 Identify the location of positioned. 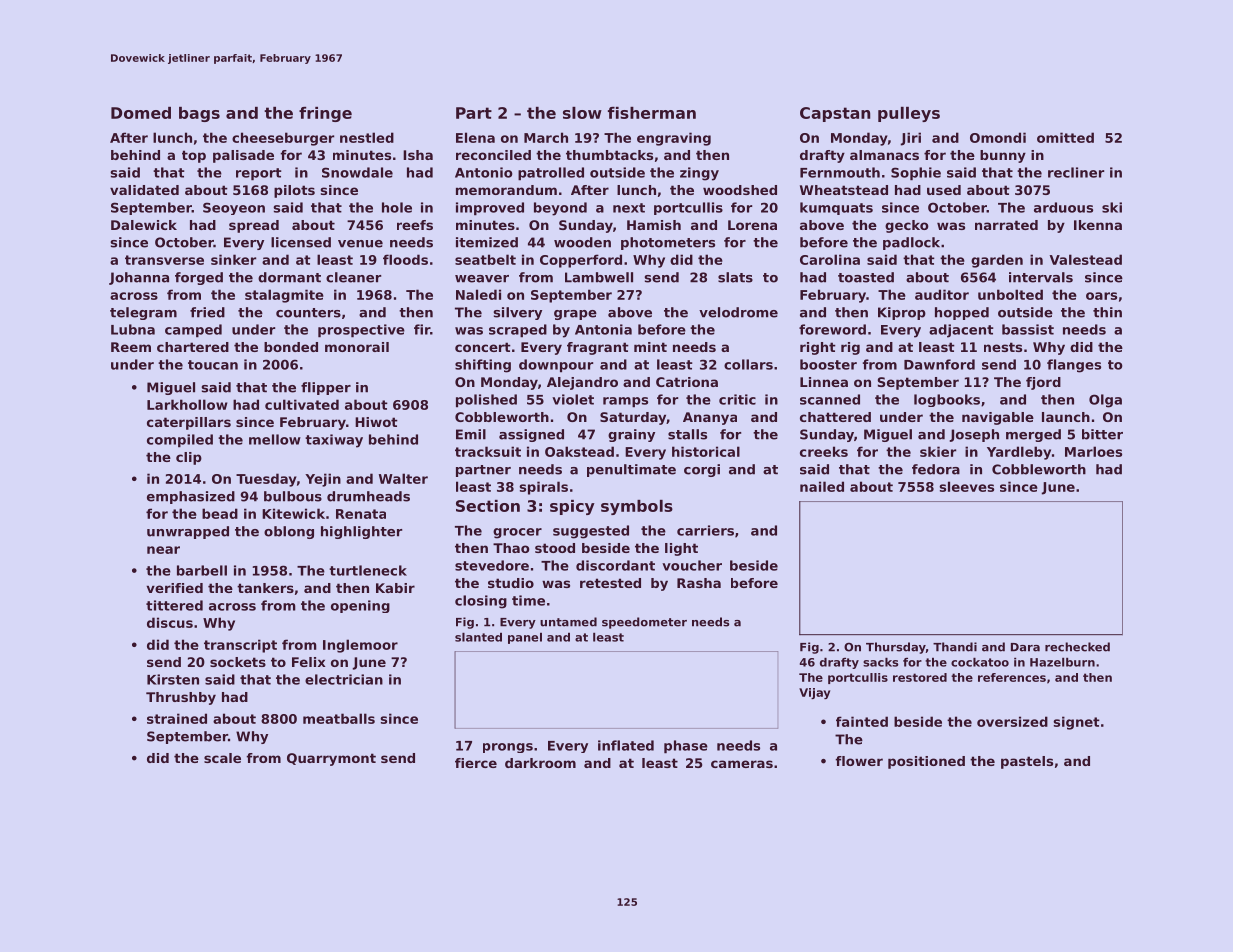
(926, 762).
